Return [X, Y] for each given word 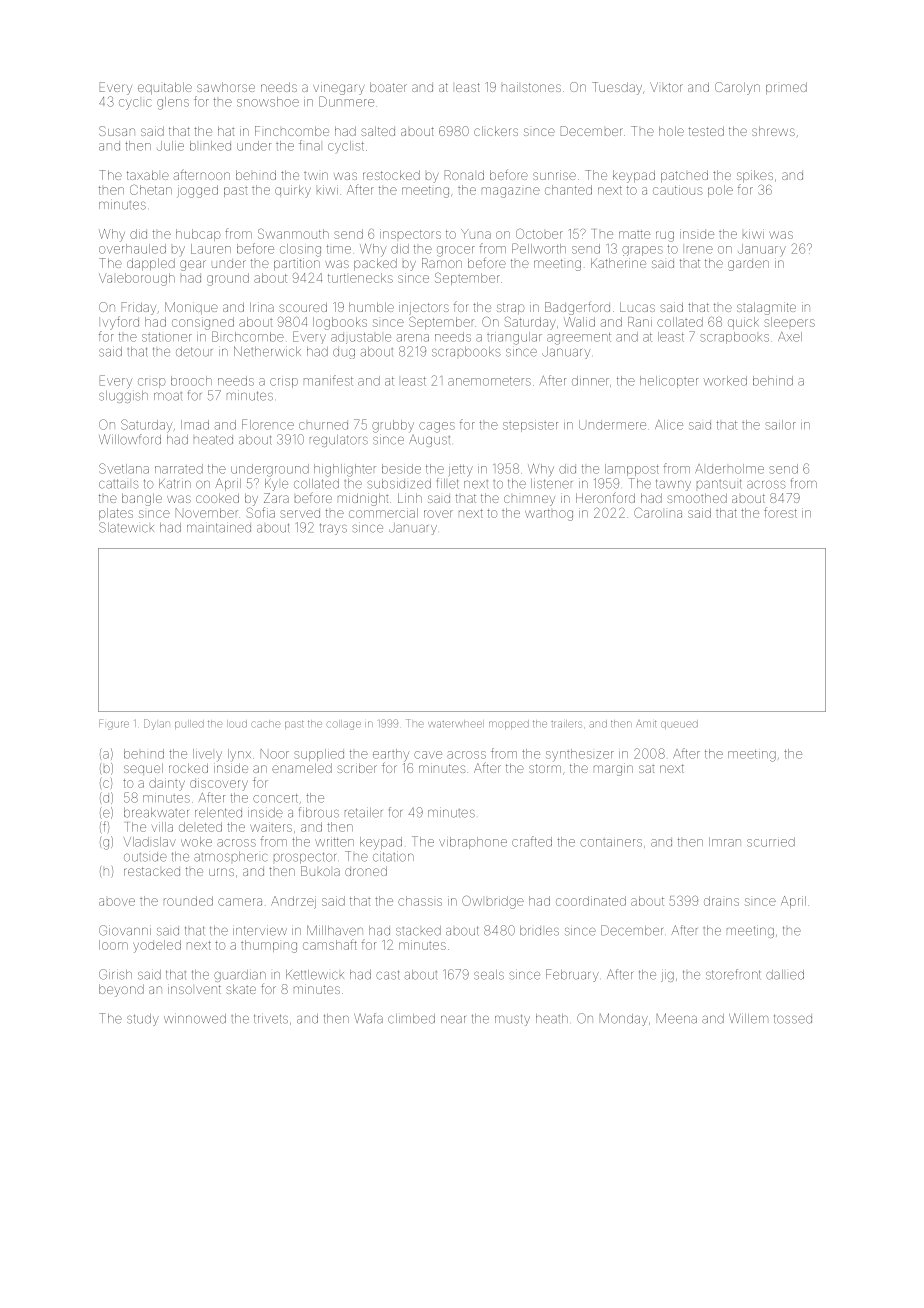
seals [489, 975]
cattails [119, 484]
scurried [771, 842]
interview [260, 930]
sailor [781, 425]
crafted [532, 841]
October [539, 234]
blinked [210, 146]
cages [437, 427]
